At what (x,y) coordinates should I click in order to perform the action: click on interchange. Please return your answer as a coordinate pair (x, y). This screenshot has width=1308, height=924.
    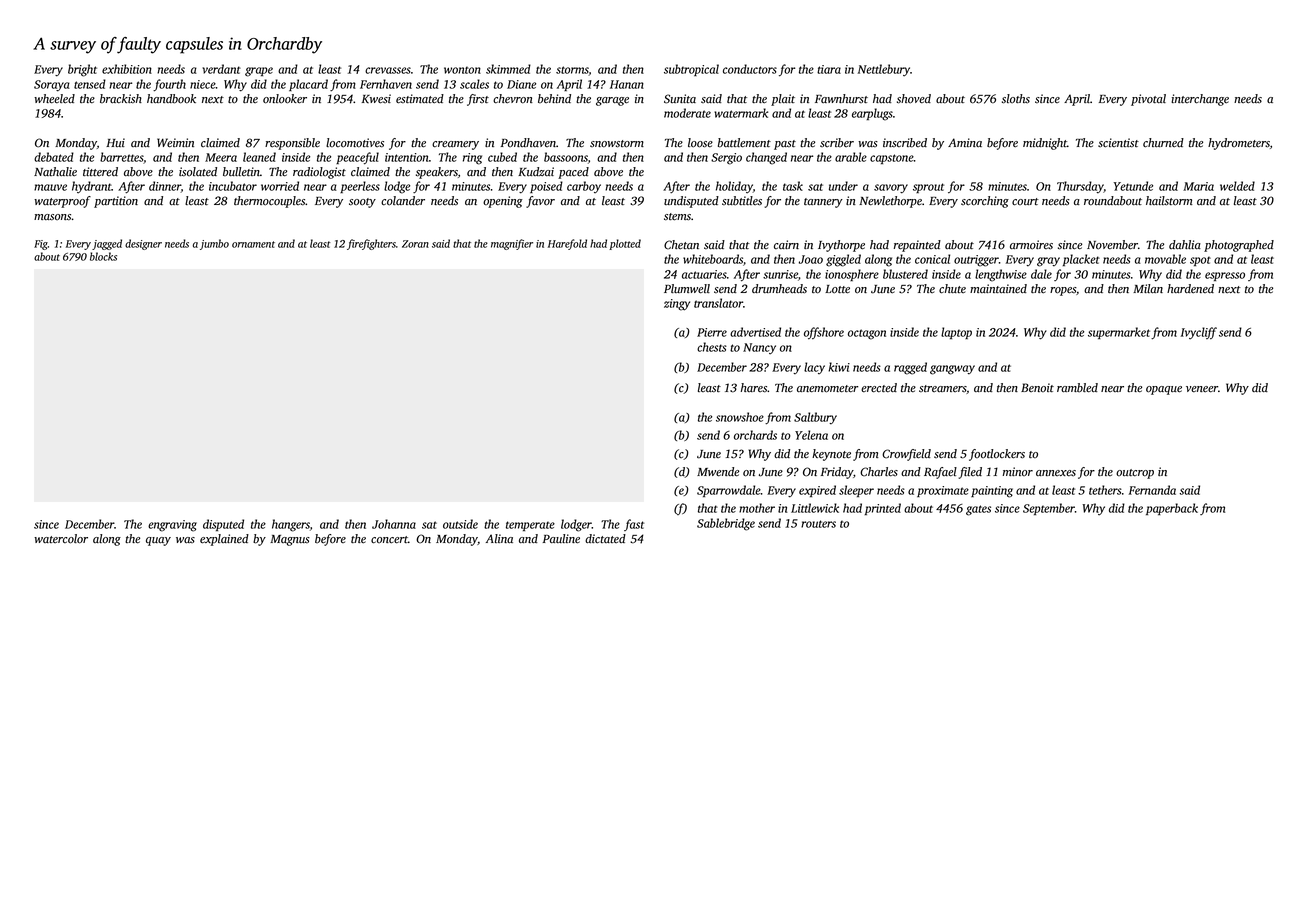
    Looking at the image, I should click on (1200, 100).
